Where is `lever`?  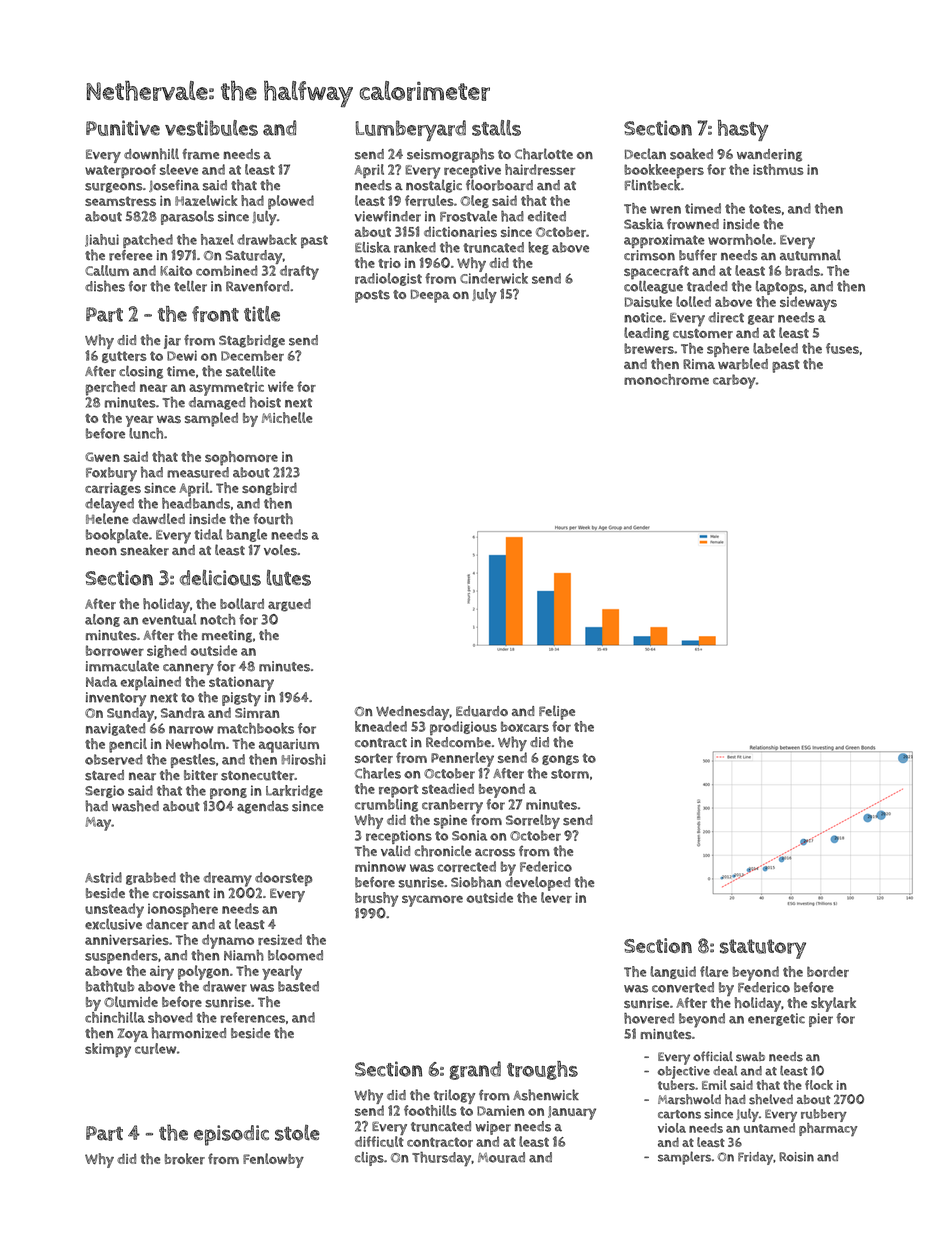
lever is located at coordinates (556, 897).
